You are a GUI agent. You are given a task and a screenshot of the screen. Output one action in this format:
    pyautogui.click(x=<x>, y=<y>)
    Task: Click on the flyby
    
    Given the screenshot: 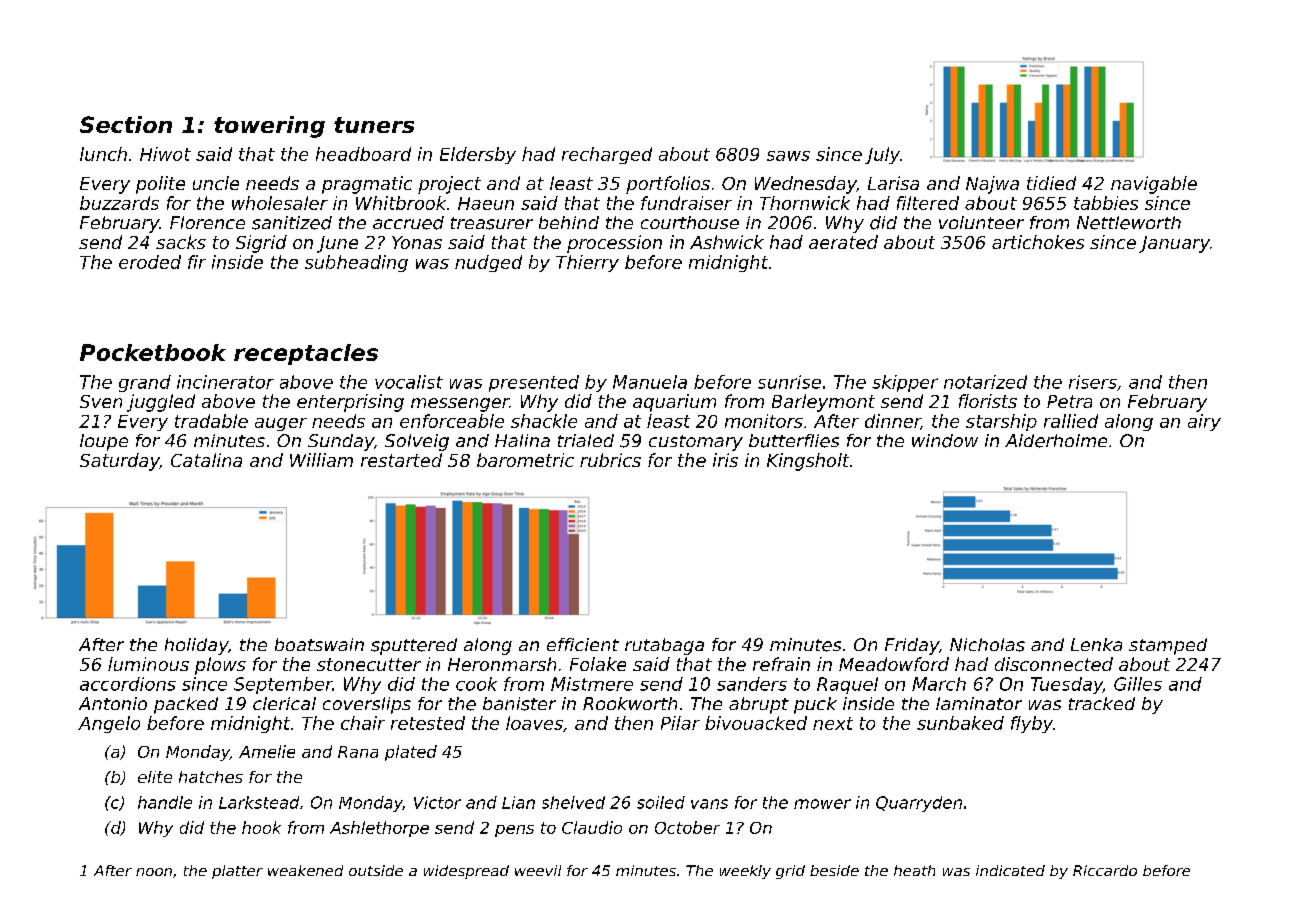 What is the action you would take?
    pyautogui.click(x=1032, y=724)
